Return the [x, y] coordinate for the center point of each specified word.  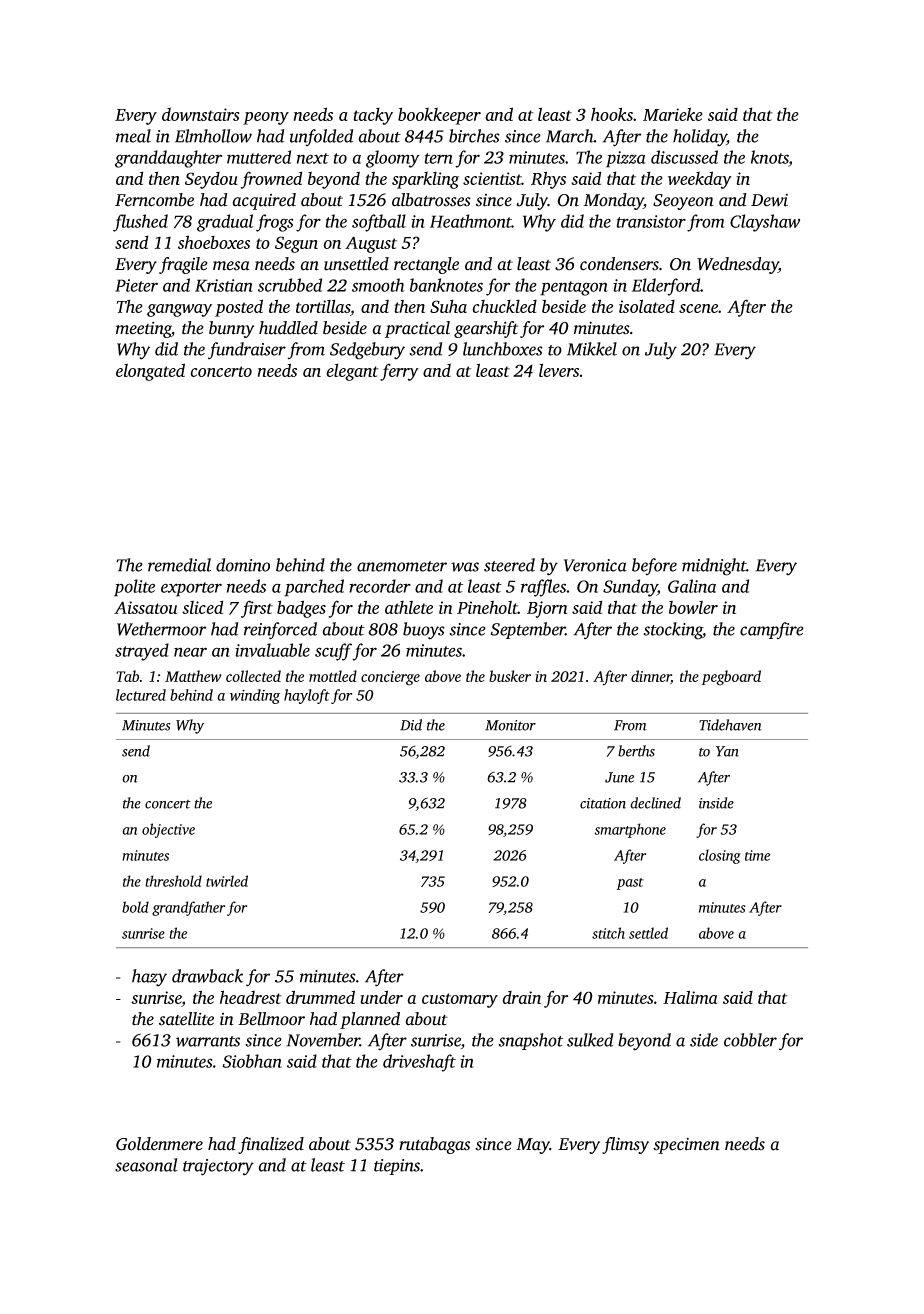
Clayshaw [765, 223]
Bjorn [547, 609]
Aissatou [145, 607]
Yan [727, 751]
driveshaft [419, 1063]
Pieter [136, 285]
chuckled [504, 306]
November [323, 1040]
